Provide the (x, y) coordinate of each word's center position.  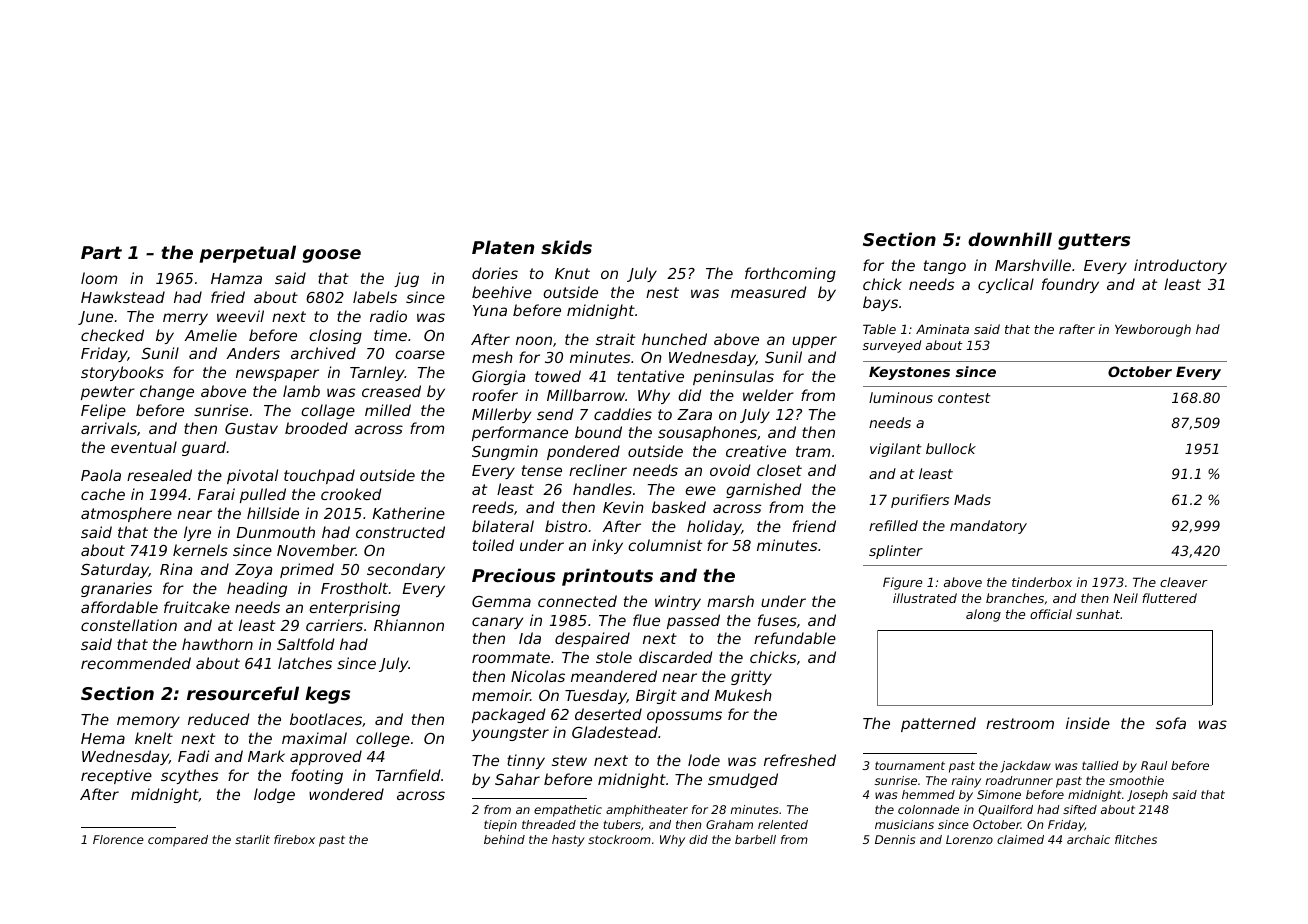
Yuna (490, 310)
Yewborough (1153, 330)
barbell (755, 839)
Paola (101, 475)
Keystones (909, 373)
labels (375, 297)
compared (178, 841)
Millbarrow (586, 395)
